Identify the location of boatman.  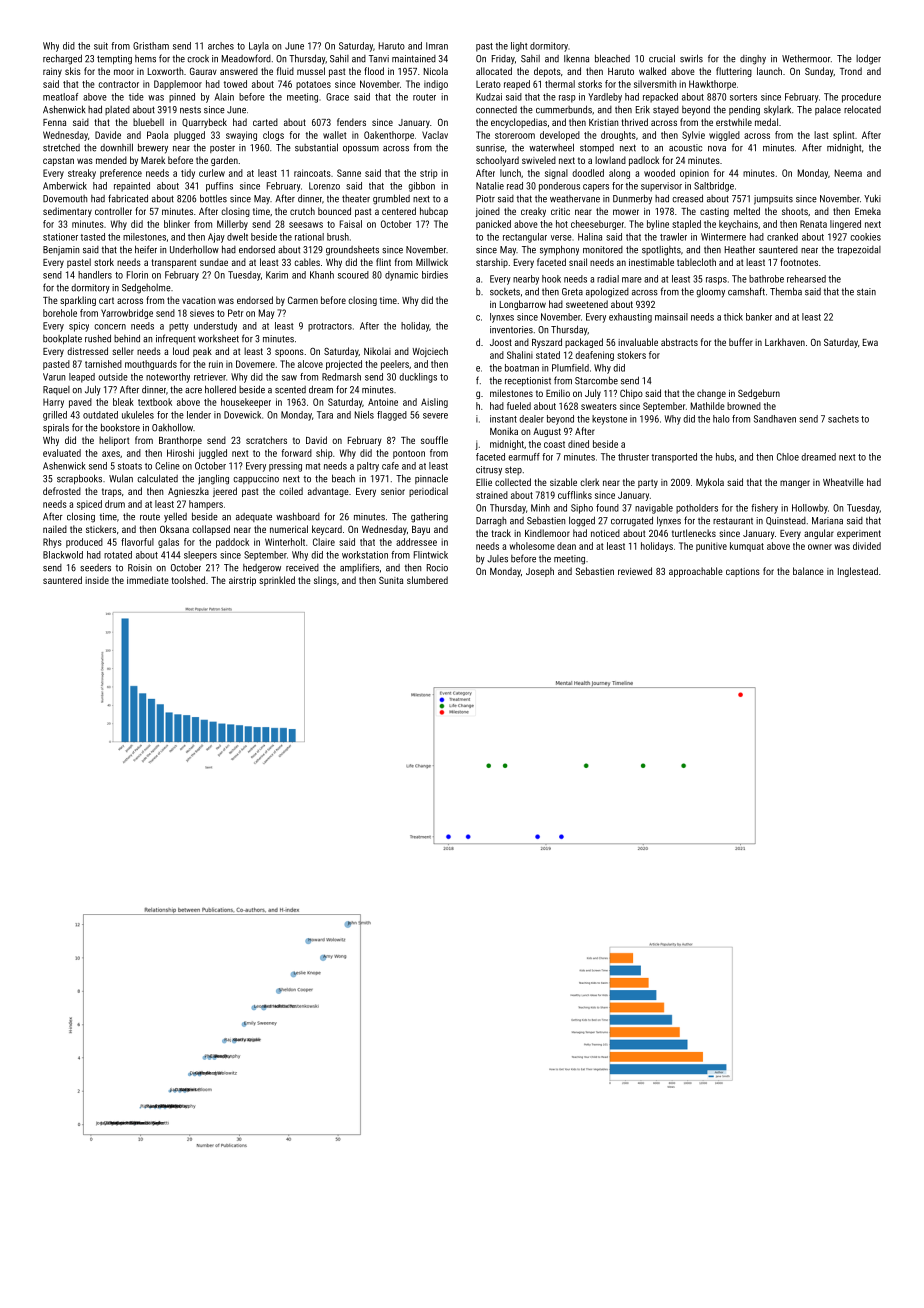
(522, 368).
